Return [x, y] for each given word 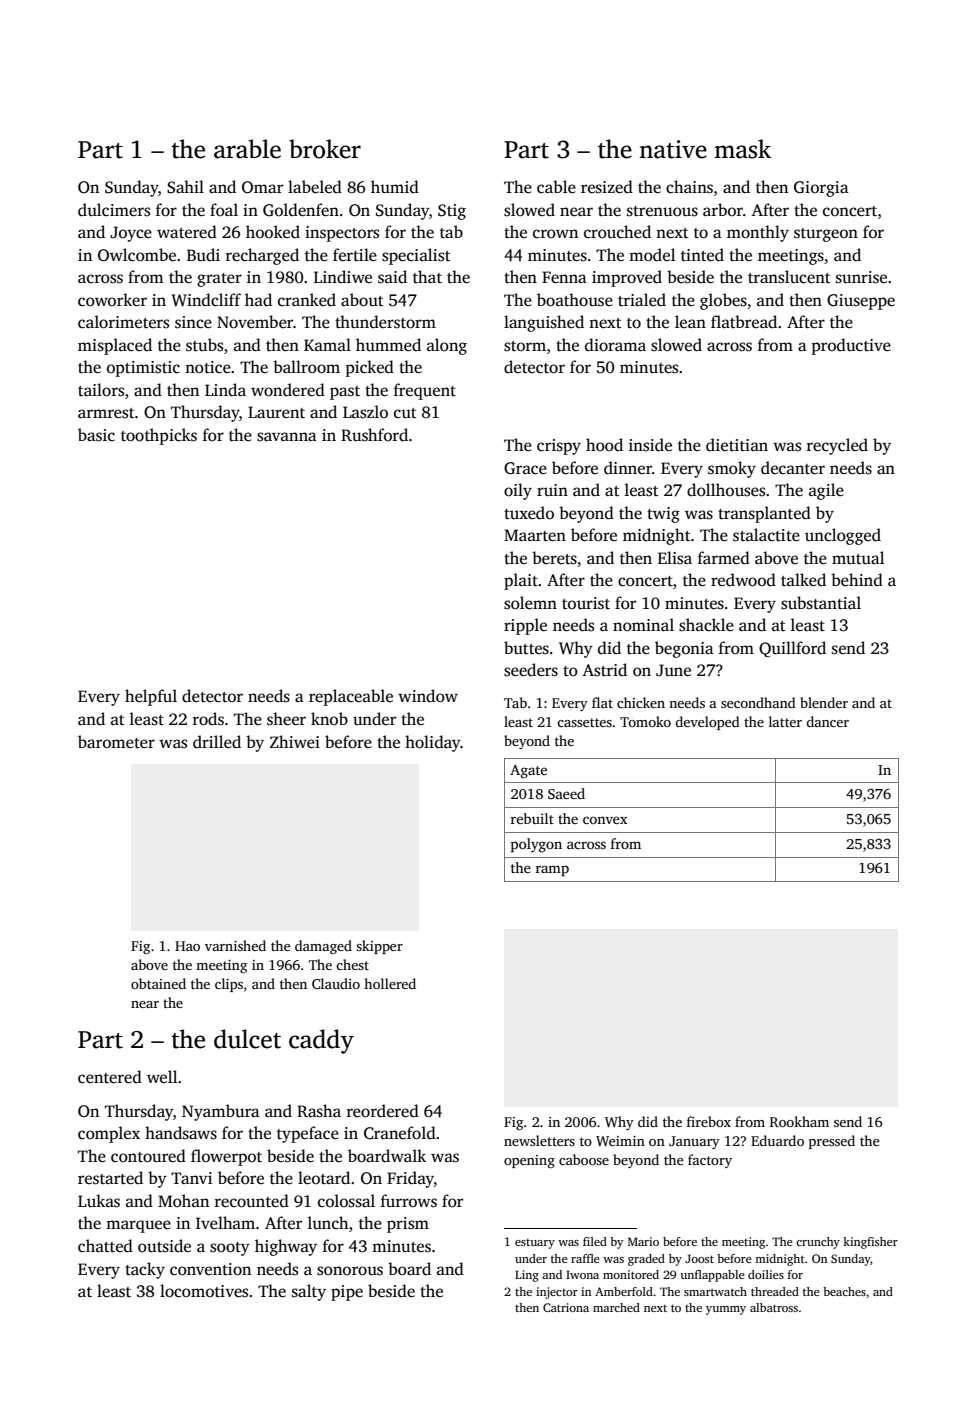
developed [707, 723]
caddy [321, 1041]
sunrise [861, 277]
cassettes [584, 722]
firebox [709, 1121]
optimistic [143, 369]
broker [325, 149]
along [447, 346]
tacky [145, 1270]
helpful [151, 697]
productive [851, 346]
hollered [390, 983]
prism [408, 1225]
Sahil [185, 187]
